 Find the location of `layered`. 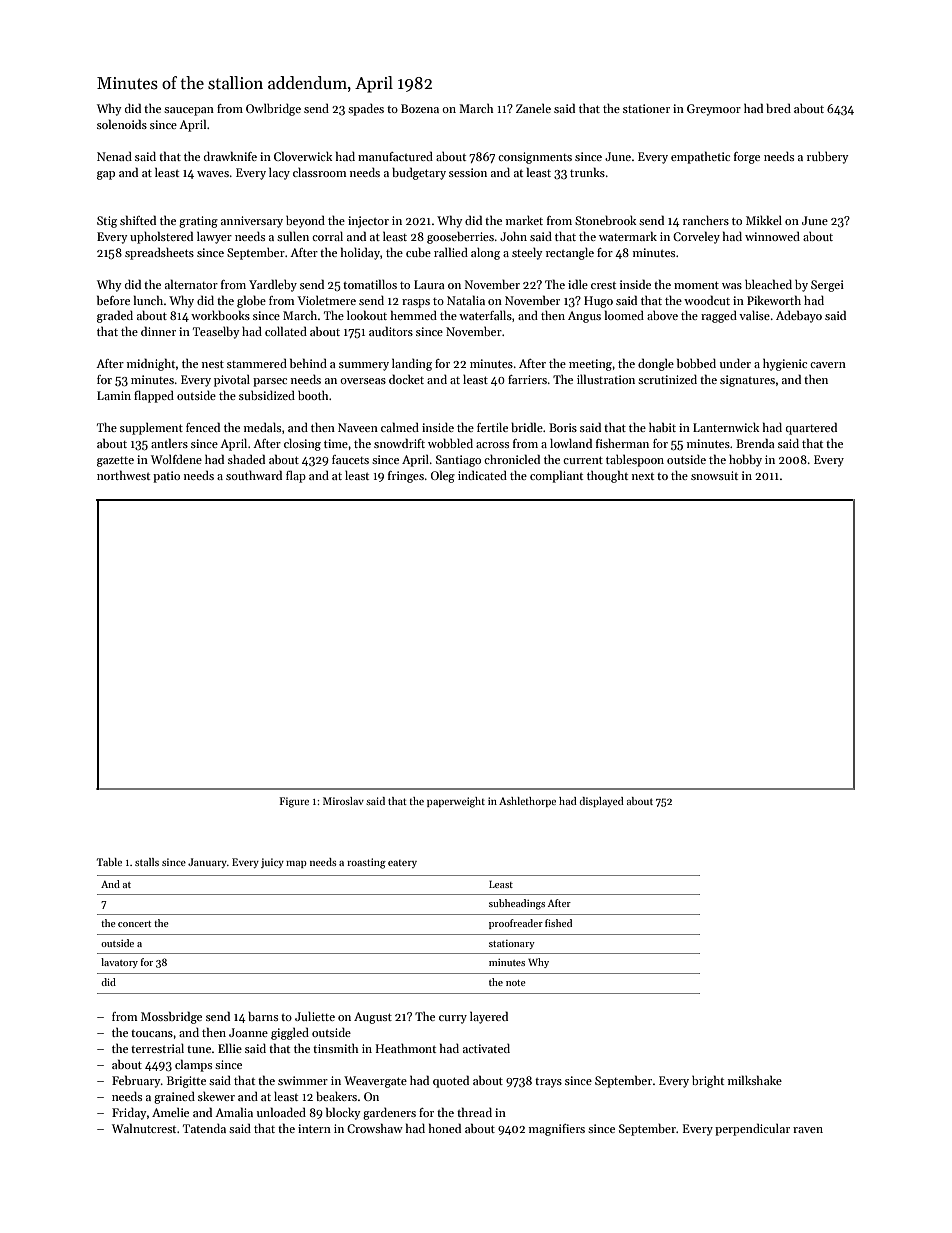

layered is located at coordinates (489, 1017).
